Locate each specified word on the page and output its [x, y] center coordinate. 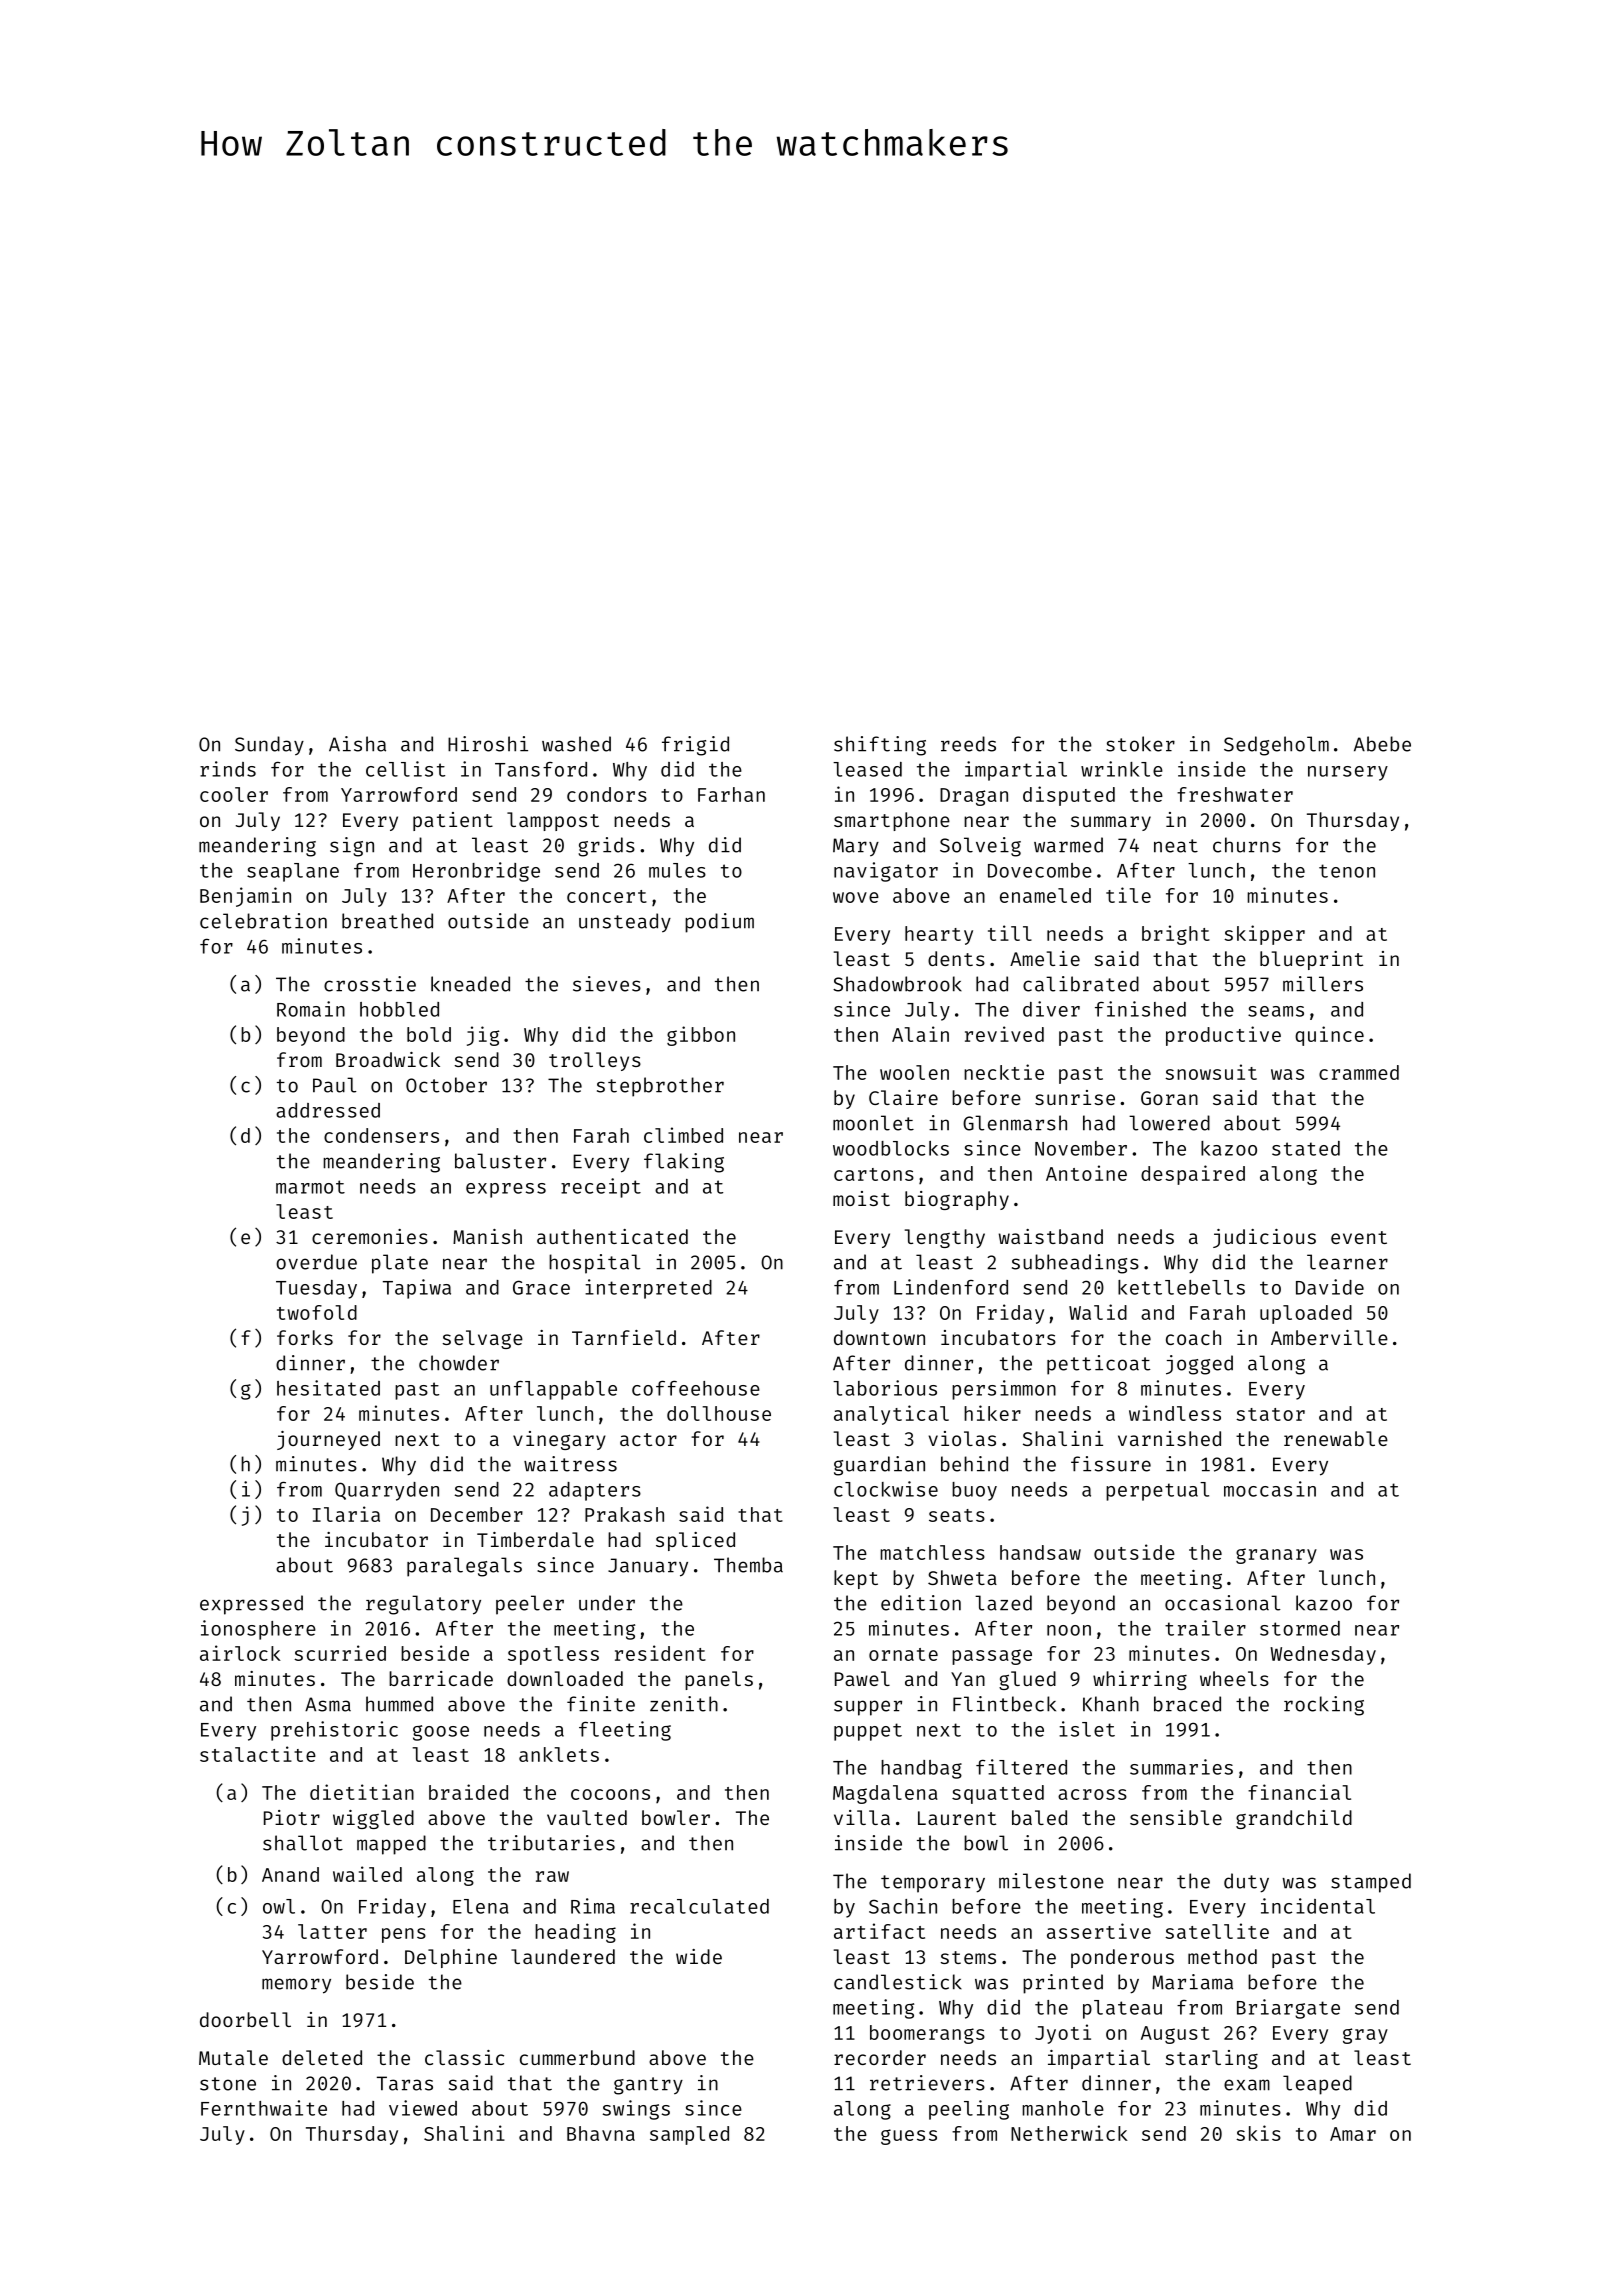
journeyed [328, 1440]
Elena [481, 1906]
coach [1193, 1337]
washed [576, 744]
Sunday [269, 746]
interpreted [648, 1289]
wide [699, 1956]
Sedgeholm [1276, 746]
